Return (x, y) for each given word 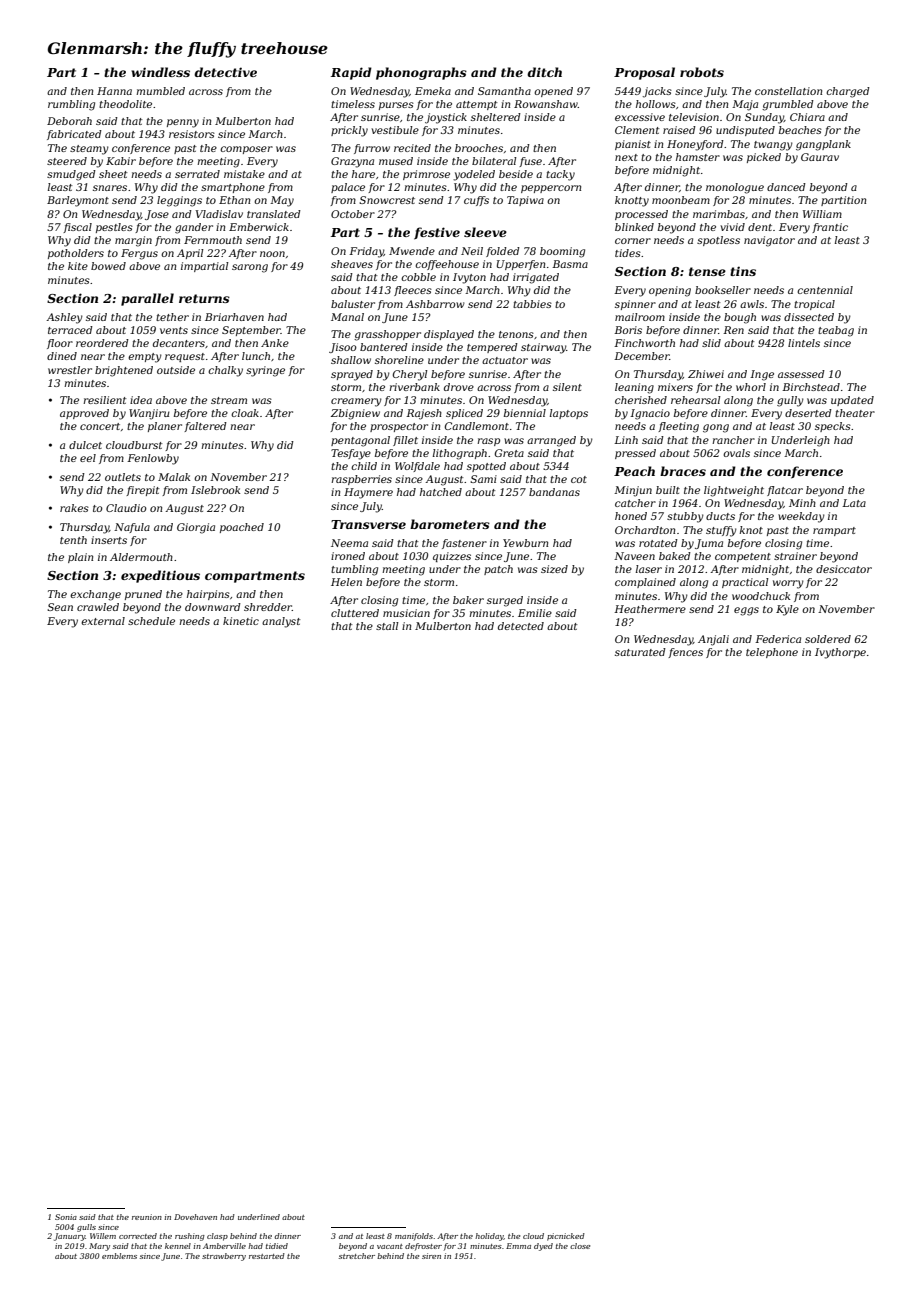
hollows (656, 104)
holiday (489, 1237)
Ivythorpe (840, 653)
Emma (518, 1246)
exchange (95, 595)
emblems (119, 1256)
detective (225, 72)
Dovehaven (195, 1217)
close (580, 1246)
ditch (544, 72)
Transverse (368, 524)
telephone (772, 653)
